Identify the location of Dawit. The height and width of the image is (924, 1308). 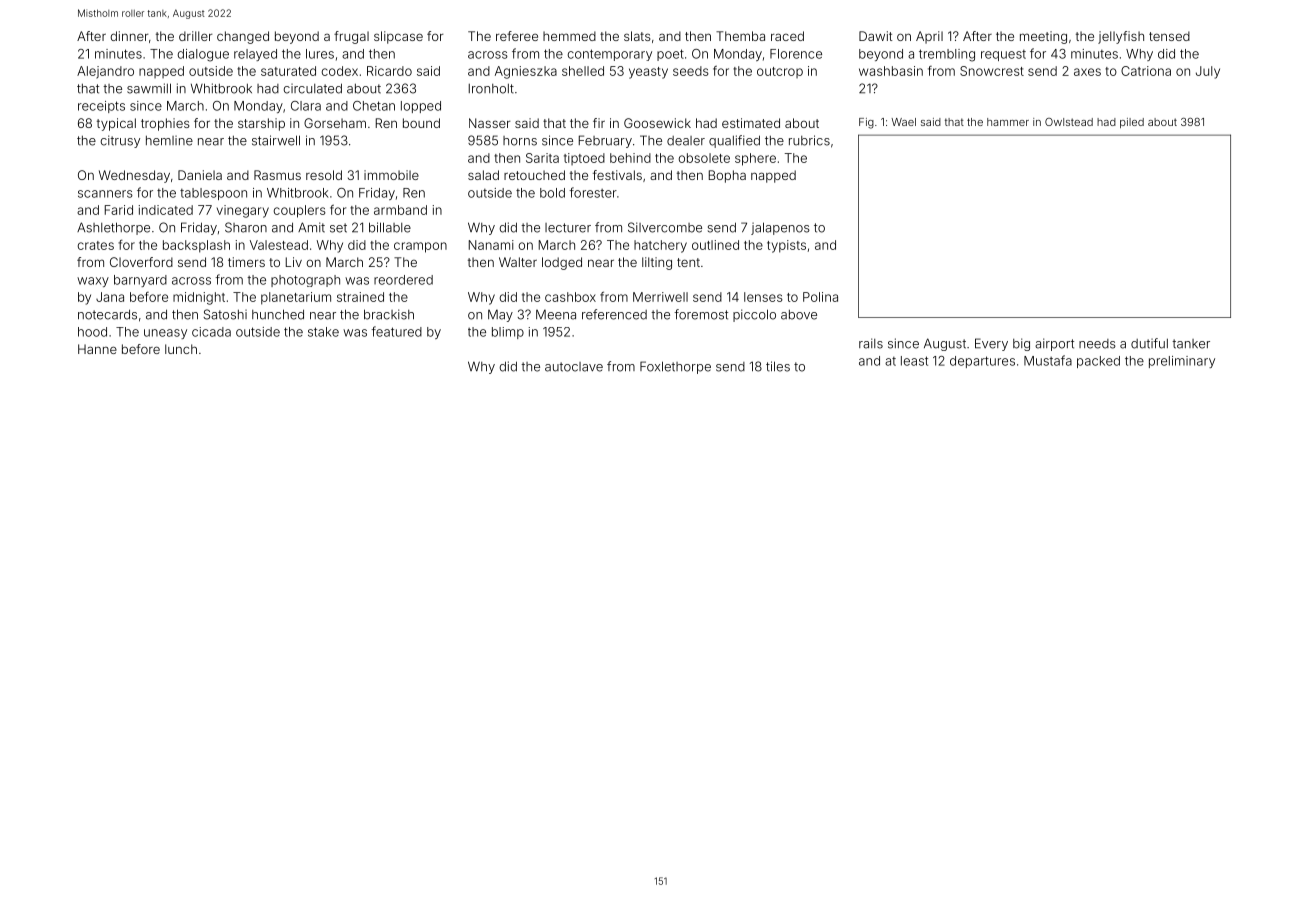
(876, 36).
